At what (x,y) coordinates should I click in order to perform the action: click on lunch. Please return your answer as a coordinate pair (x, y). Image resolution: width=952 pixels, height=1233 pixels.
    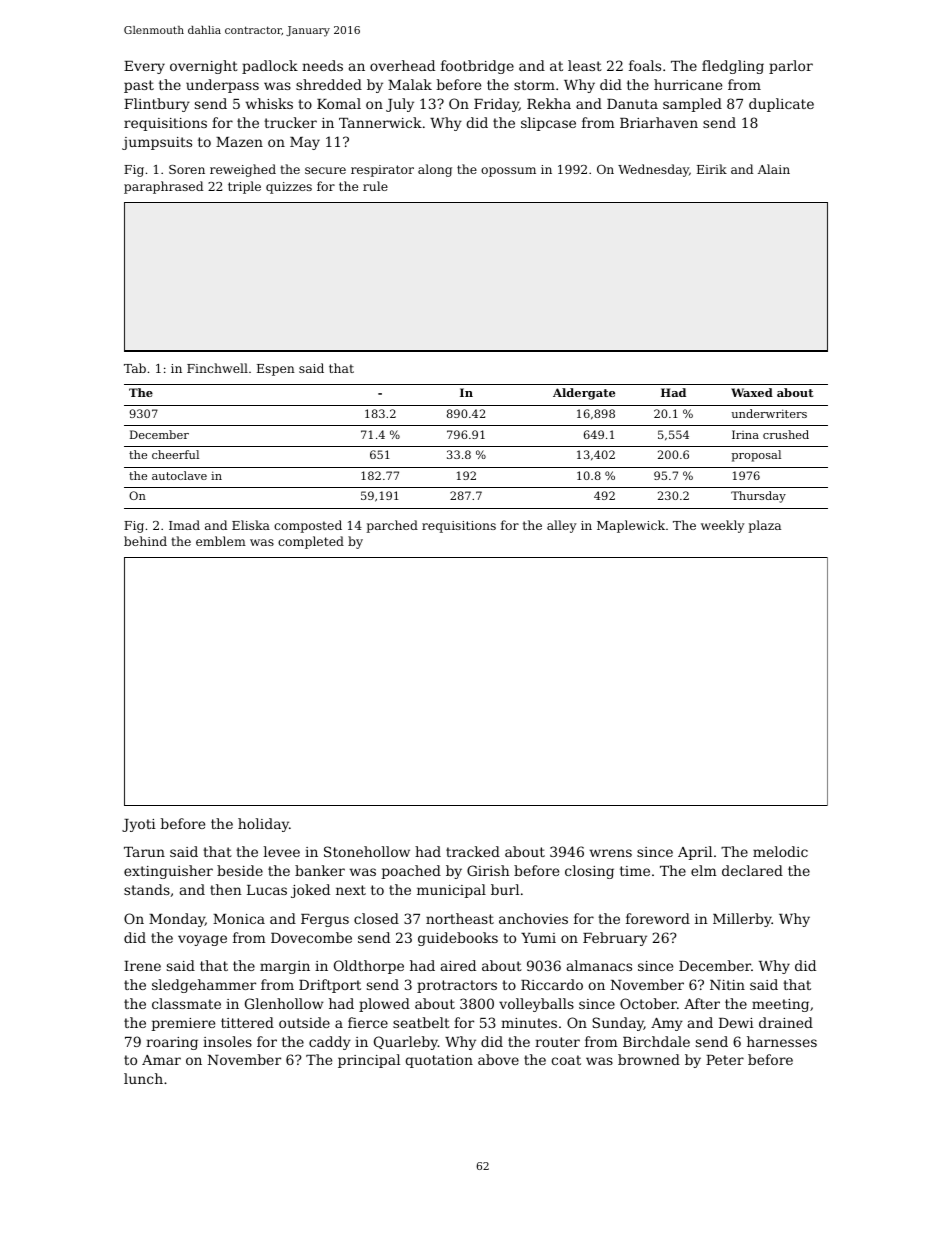
    Looking at the image, I should click on (143, 1078).
